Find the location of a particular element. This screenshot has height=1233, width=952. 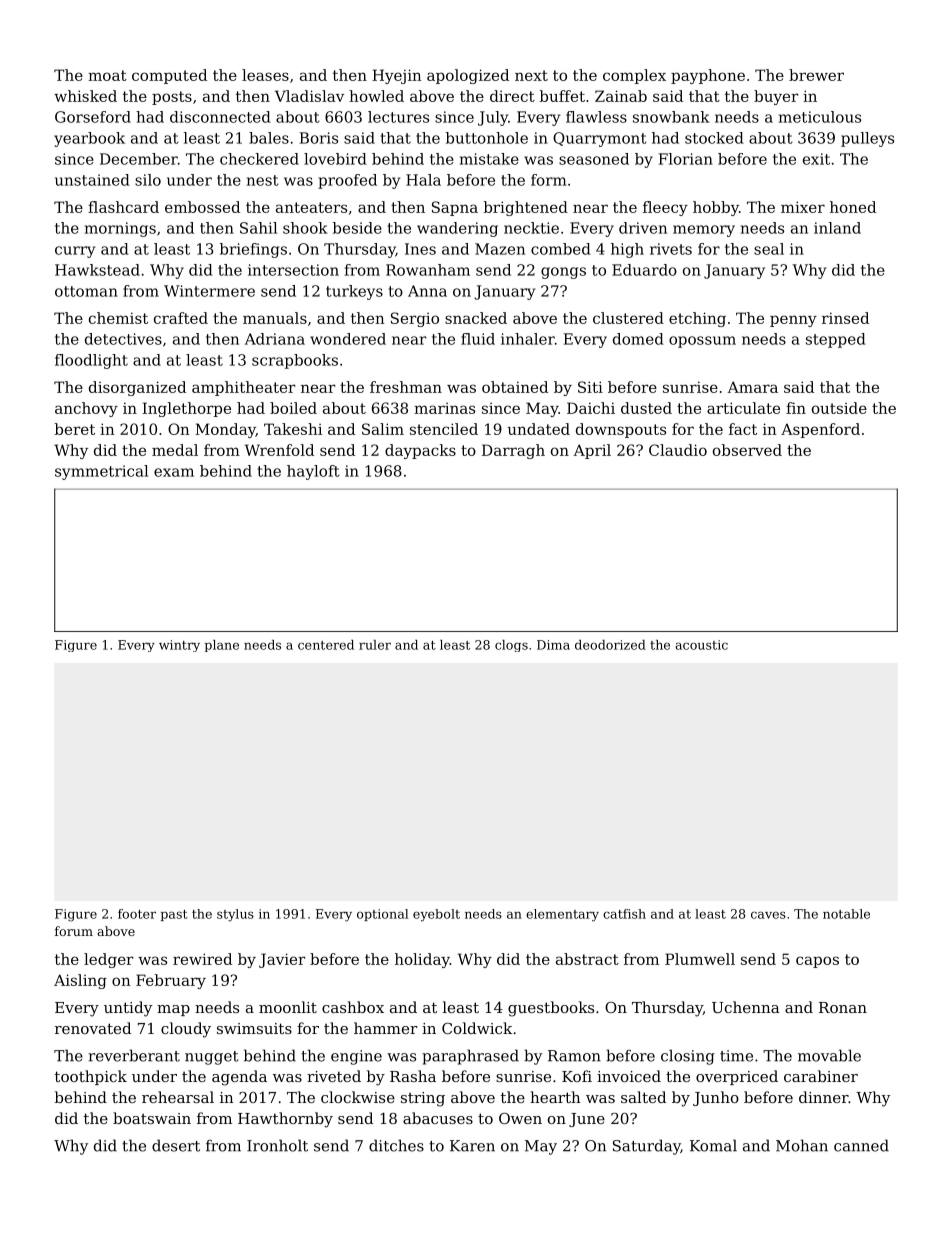

rehearsal is located at coordinates (178, 1097).
